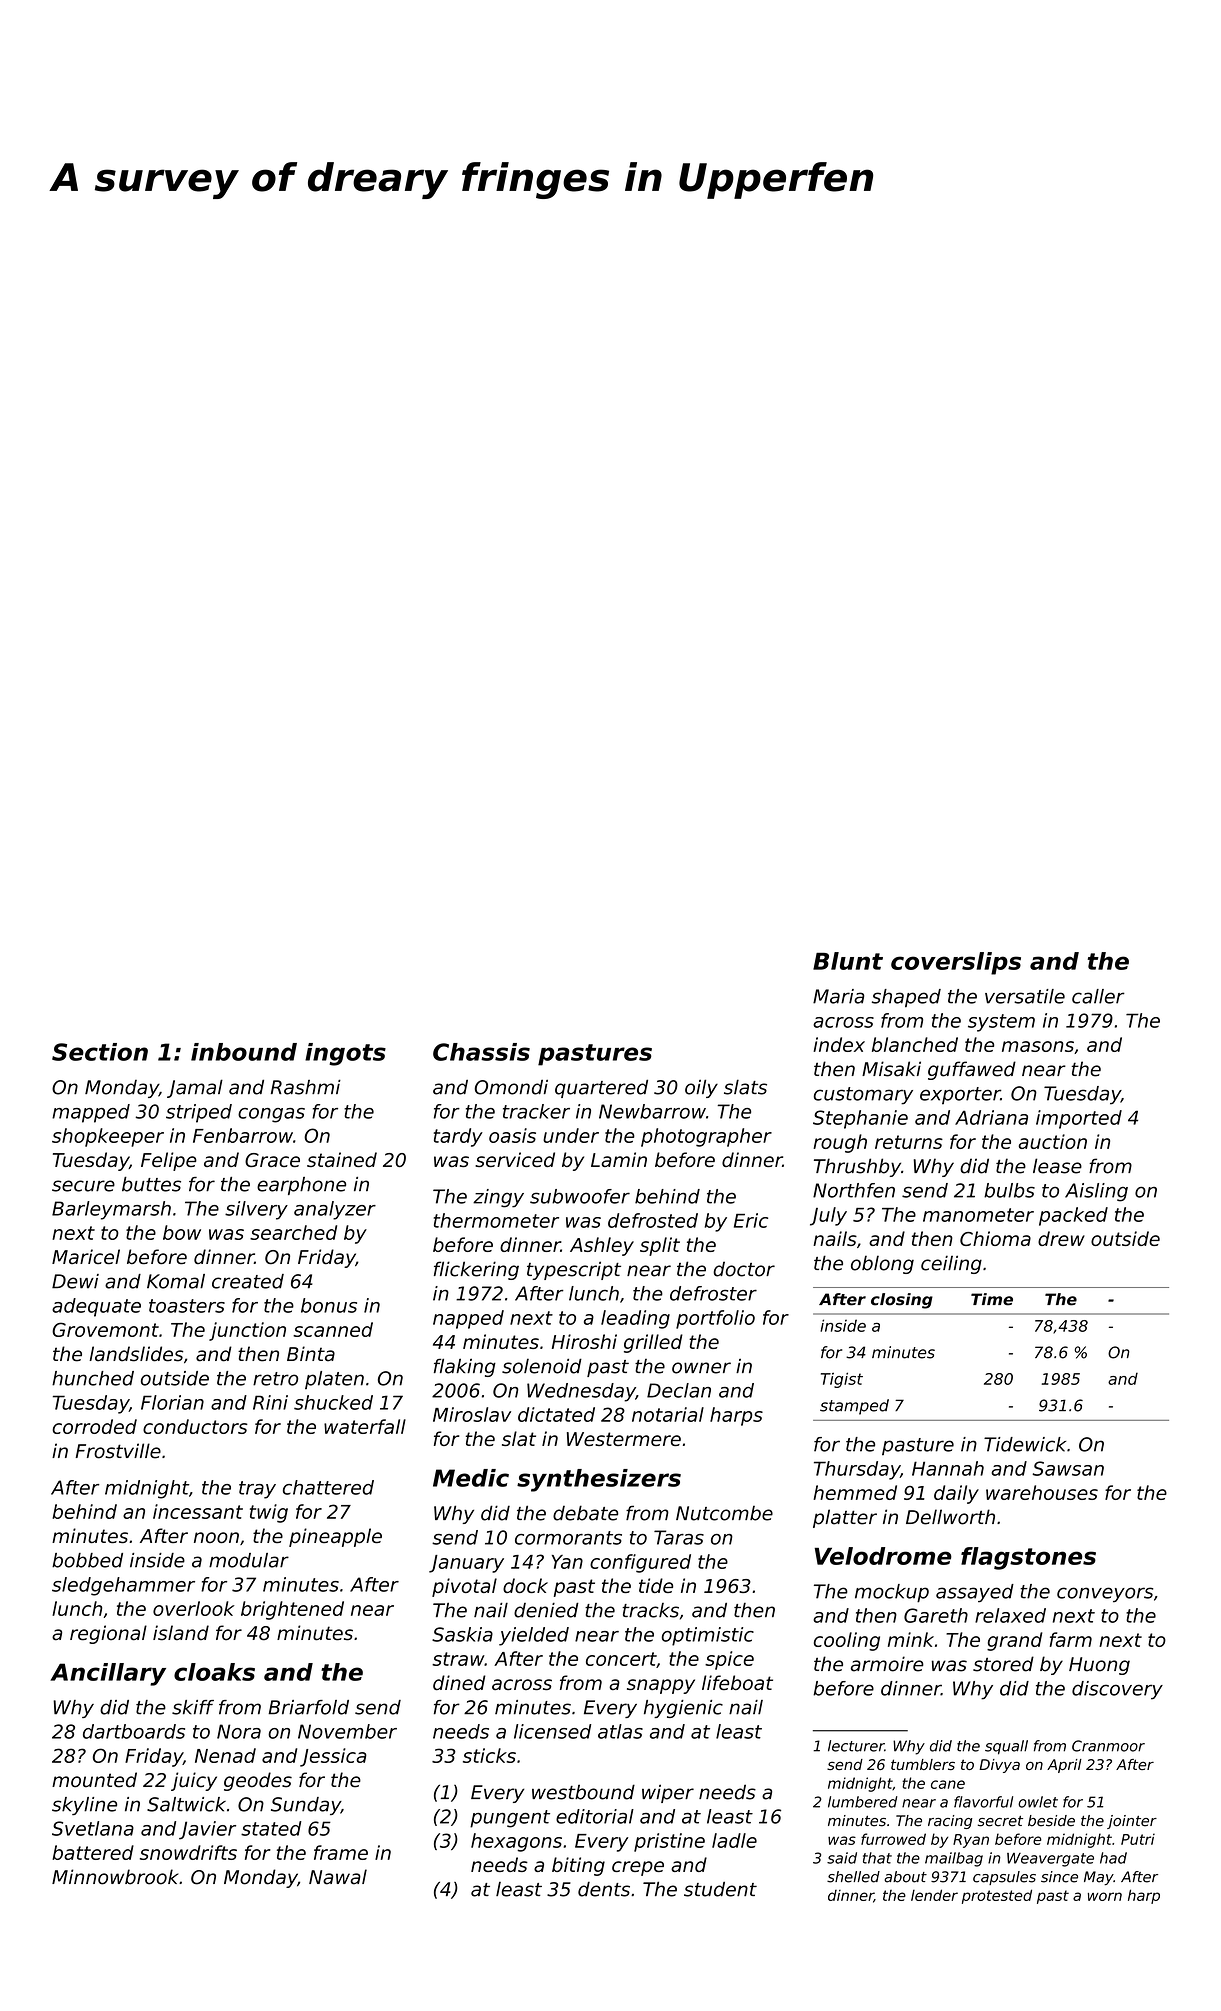 This document has height=2011, width=1221. I want to click on adequate, so click(96, 1307).
